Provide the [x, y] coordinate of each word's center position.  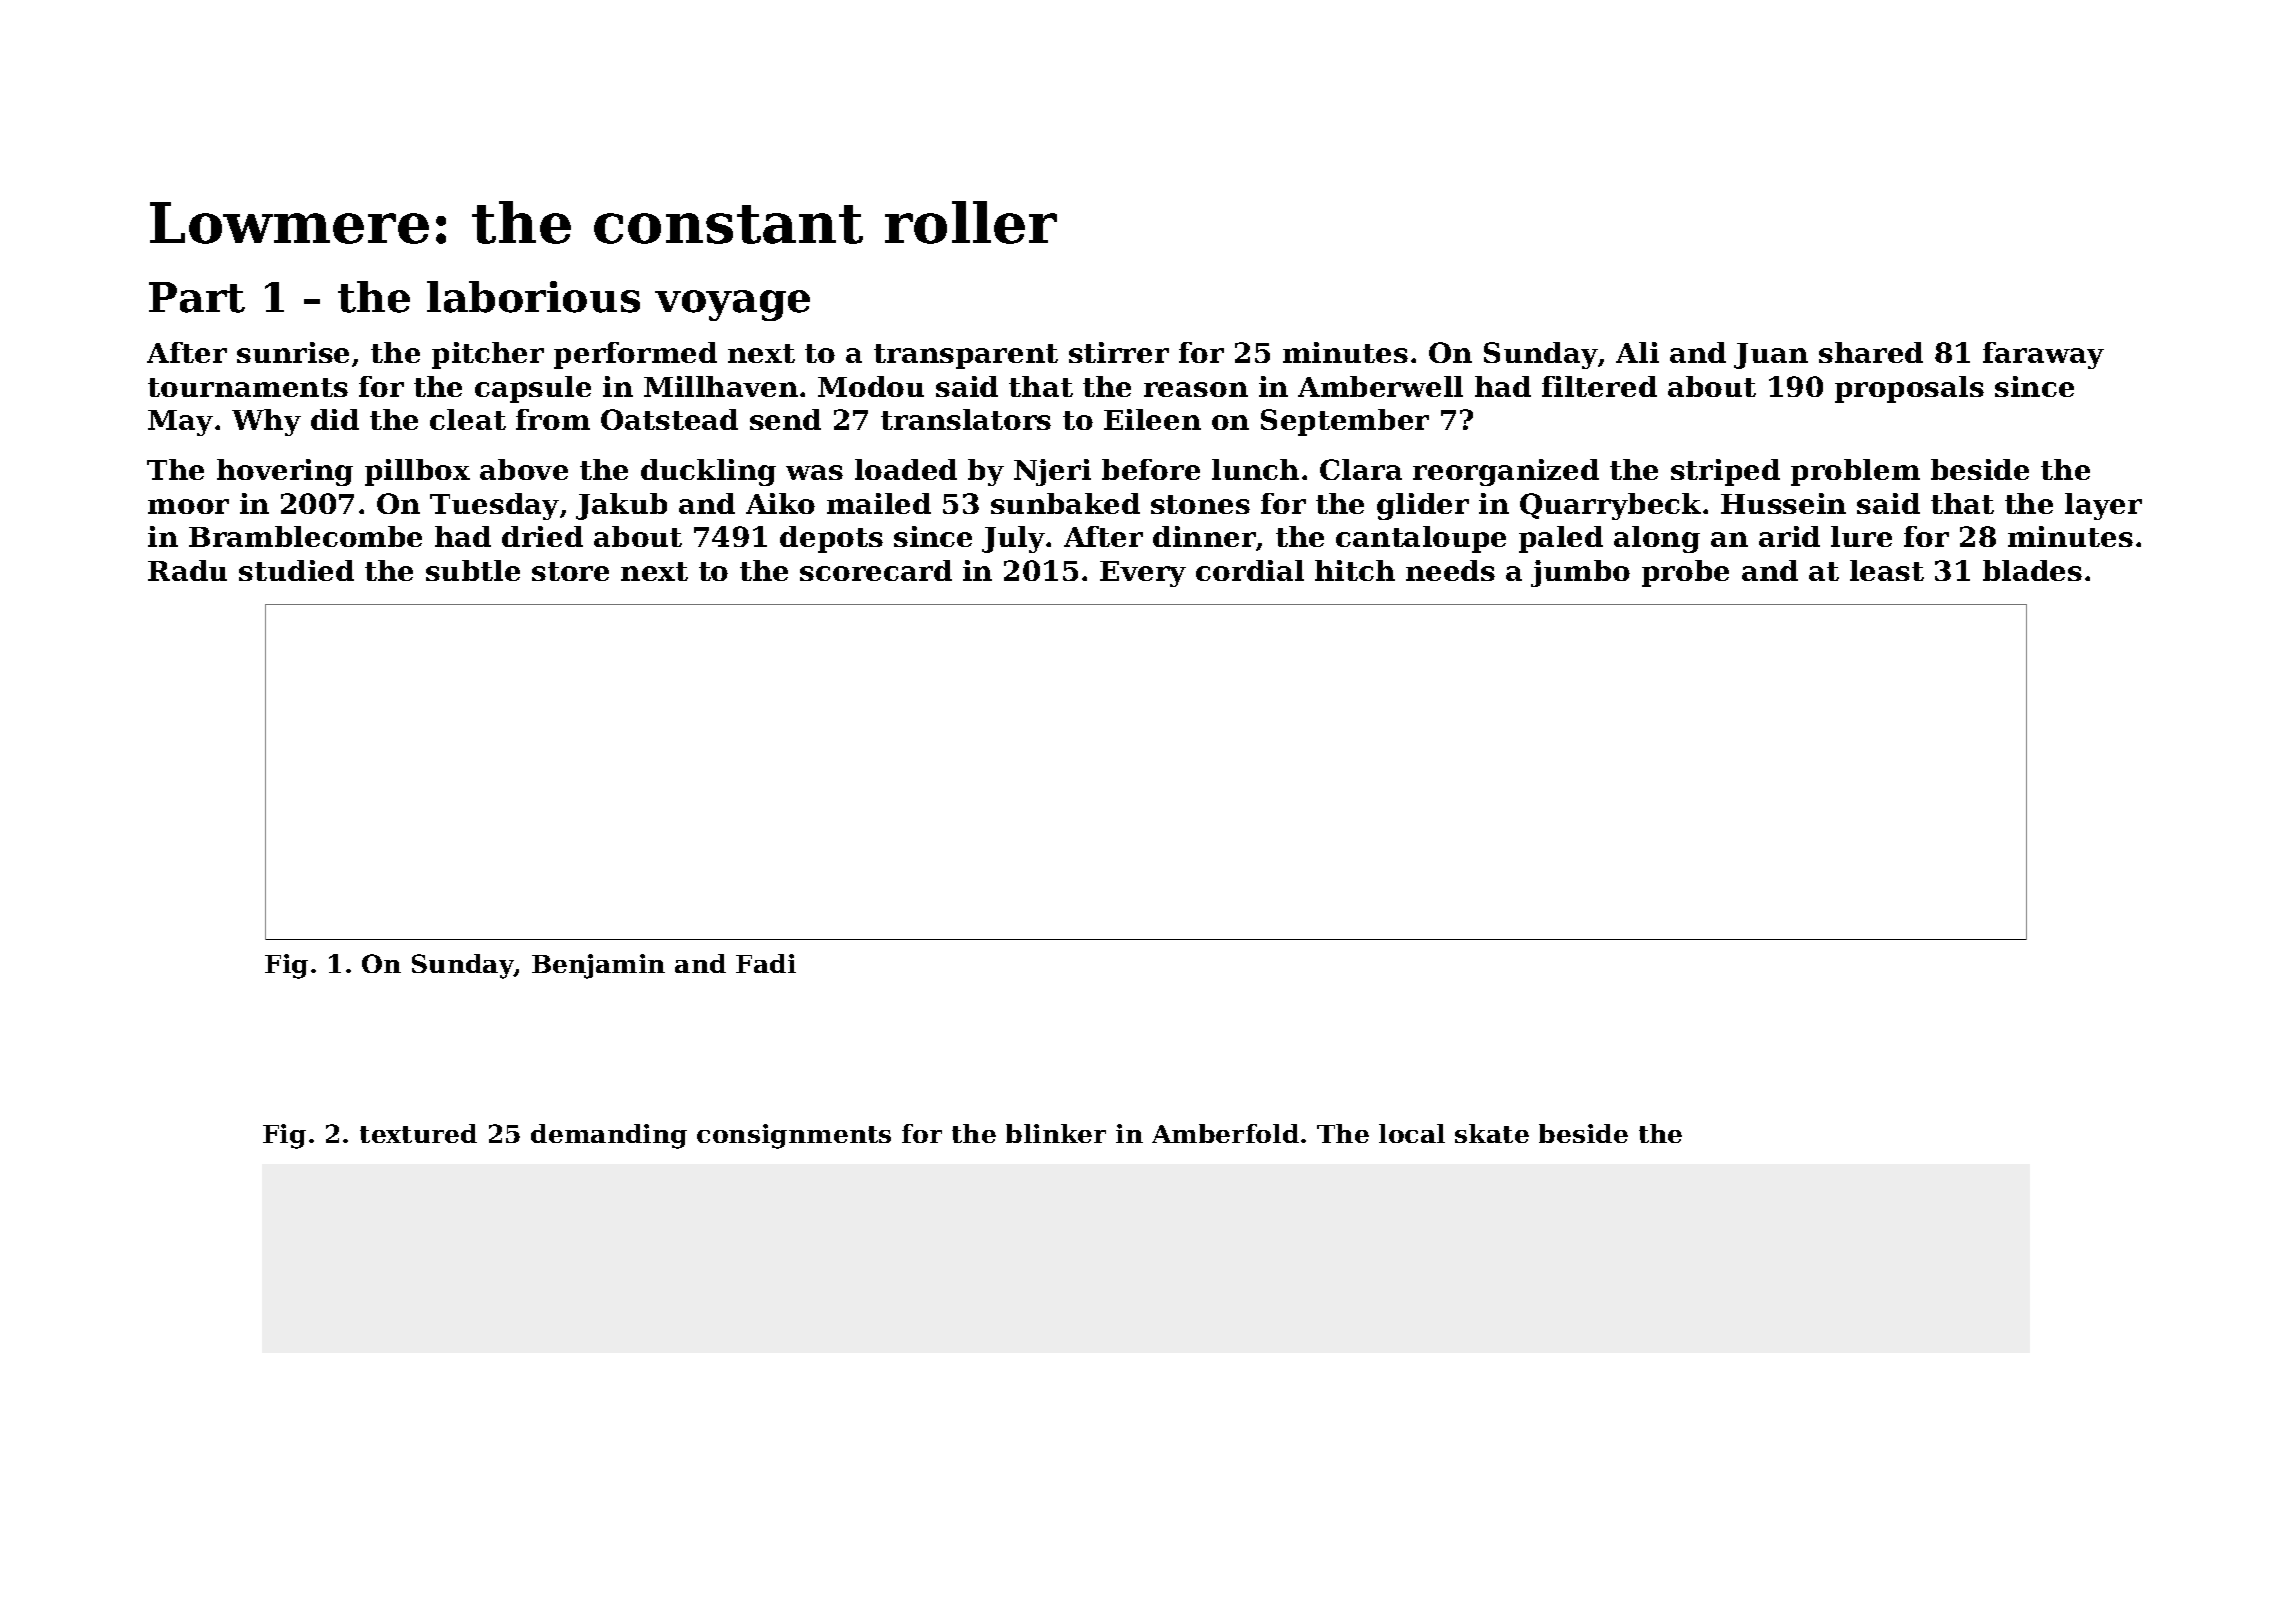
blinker [1056, 1133]
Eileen [1152, 419]
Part [197, 297]
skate [1492, 1133]
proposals [1909, 389]
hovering [285, 472]
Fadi [766, 963]
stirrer [1119, 352]
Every [1143, 574]
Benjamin [598, 966]
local [1412, 1133]
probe [1685, 573]
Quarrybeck [1610, 506]
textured [418, 1133]
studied [296, 570]
